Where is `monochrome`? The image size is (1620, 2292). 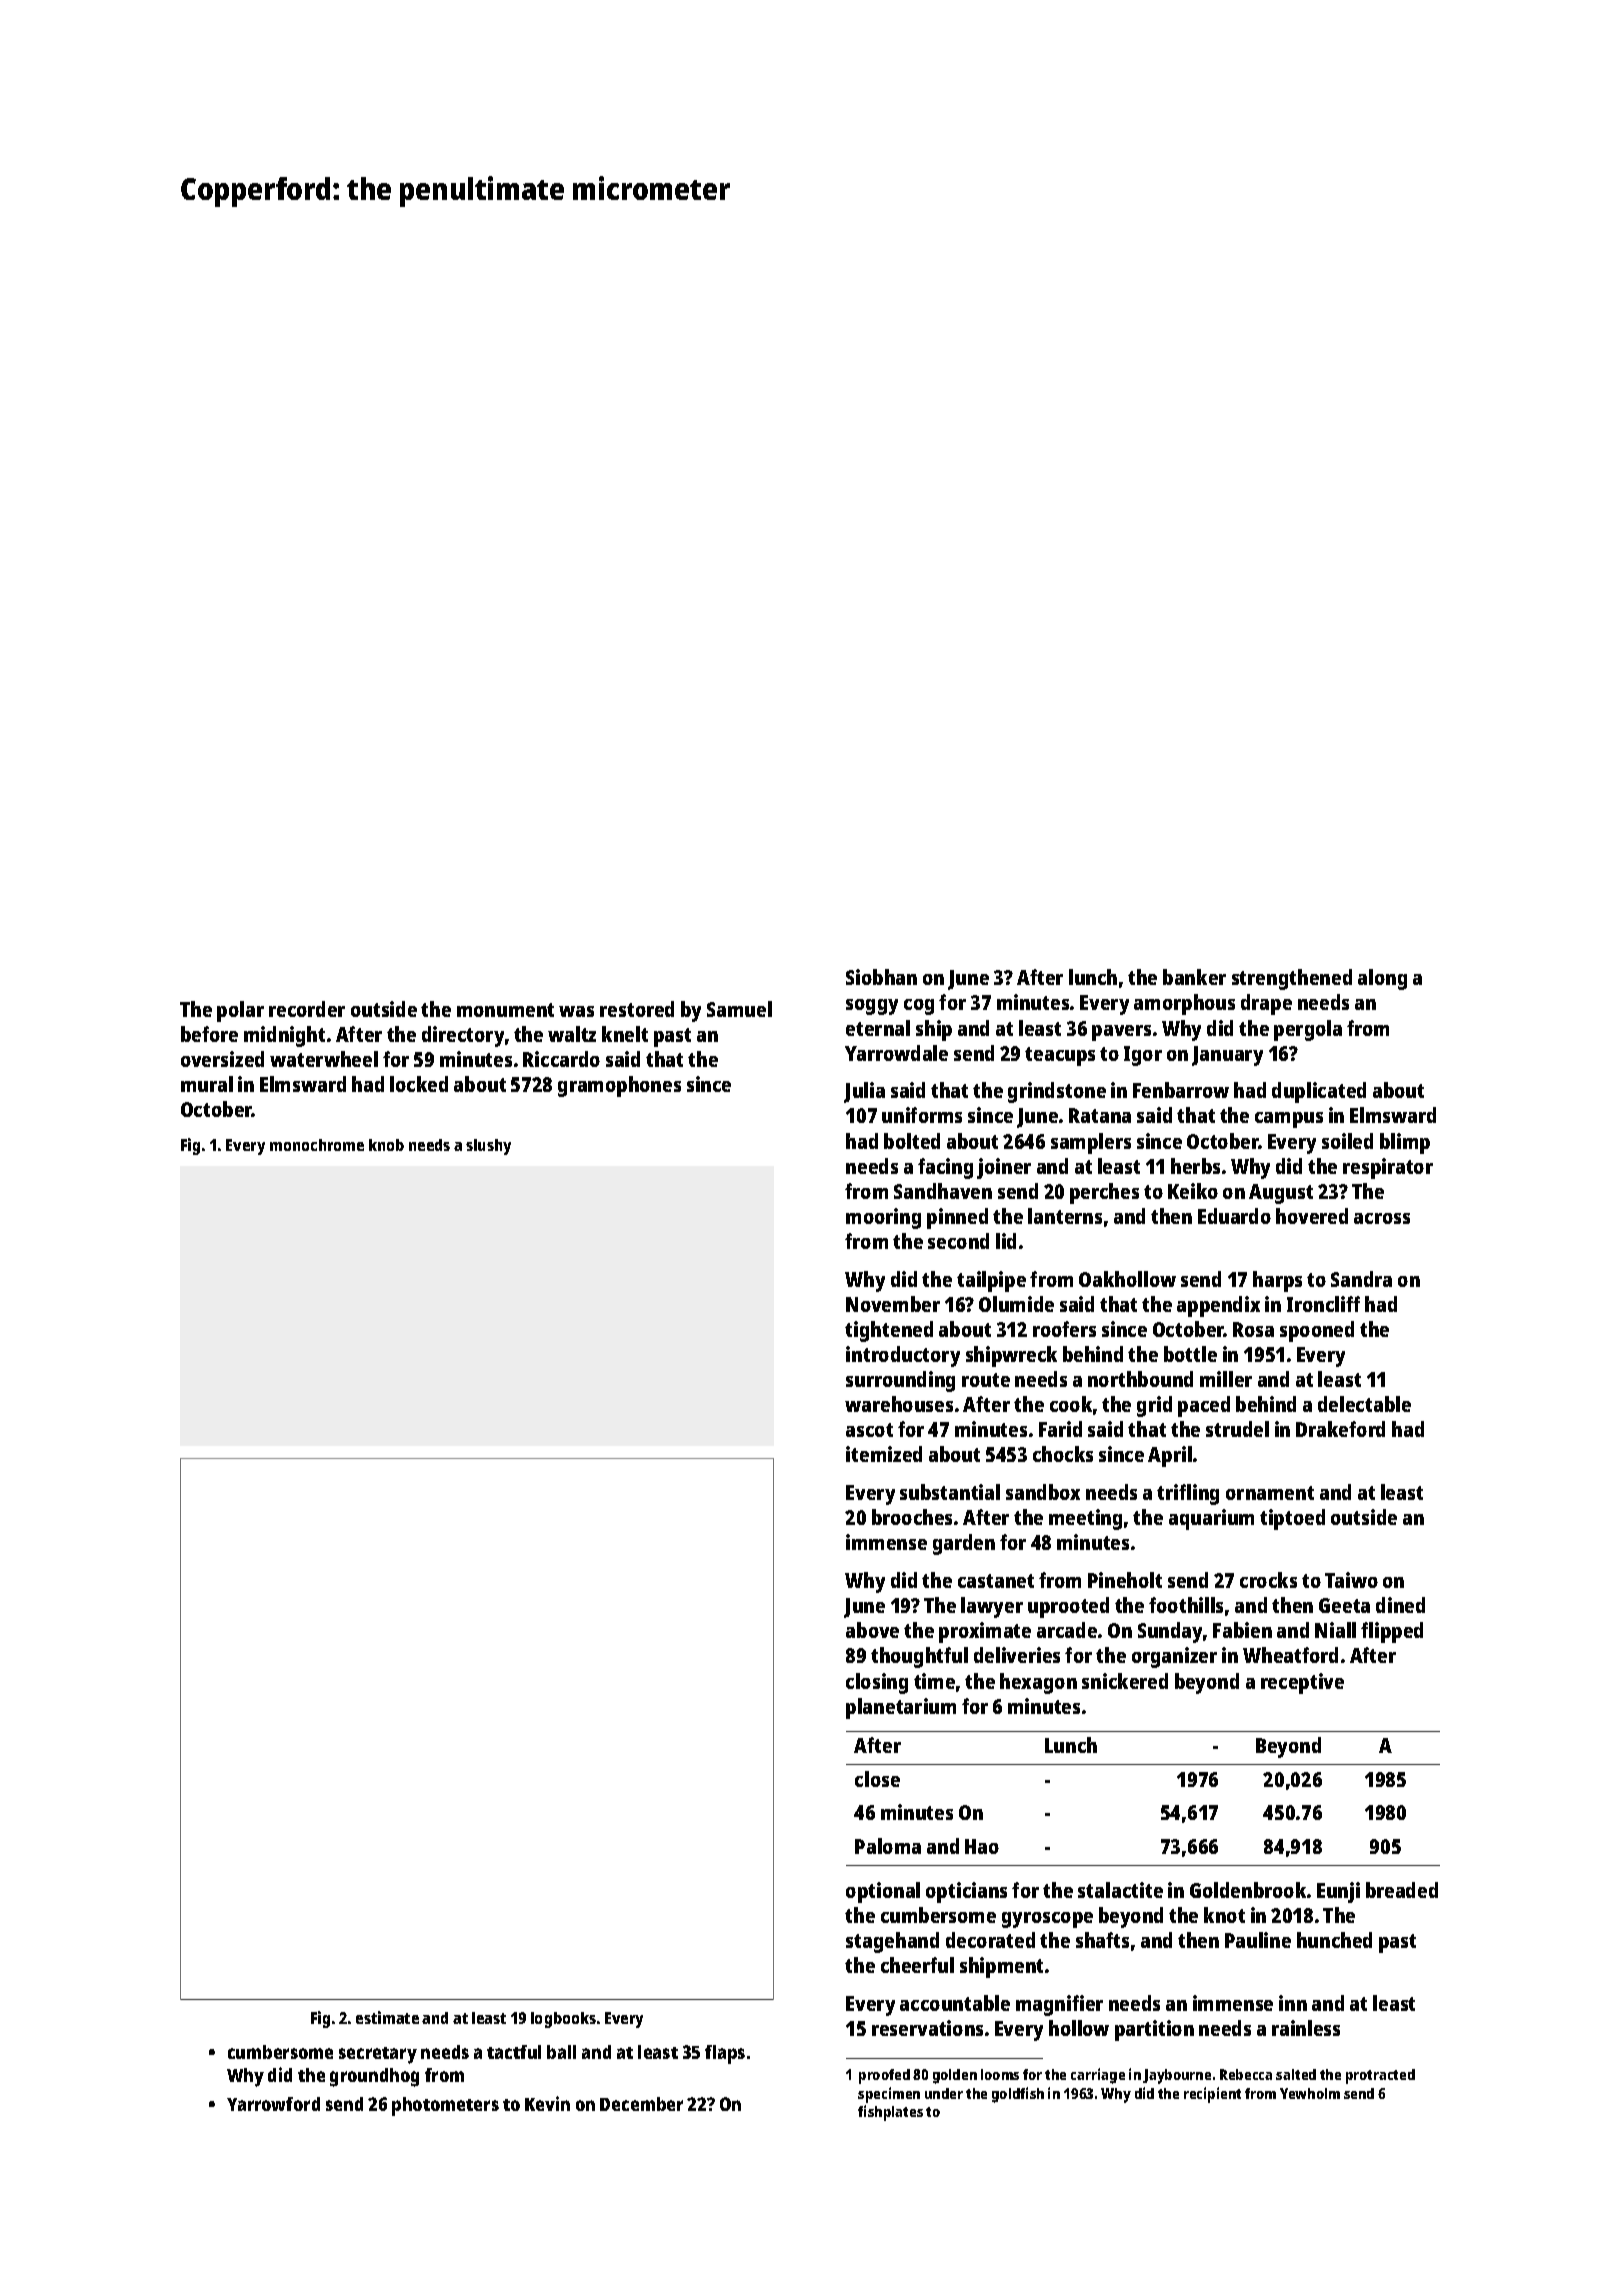
monochrome is located at coordinates (317, 1145).
